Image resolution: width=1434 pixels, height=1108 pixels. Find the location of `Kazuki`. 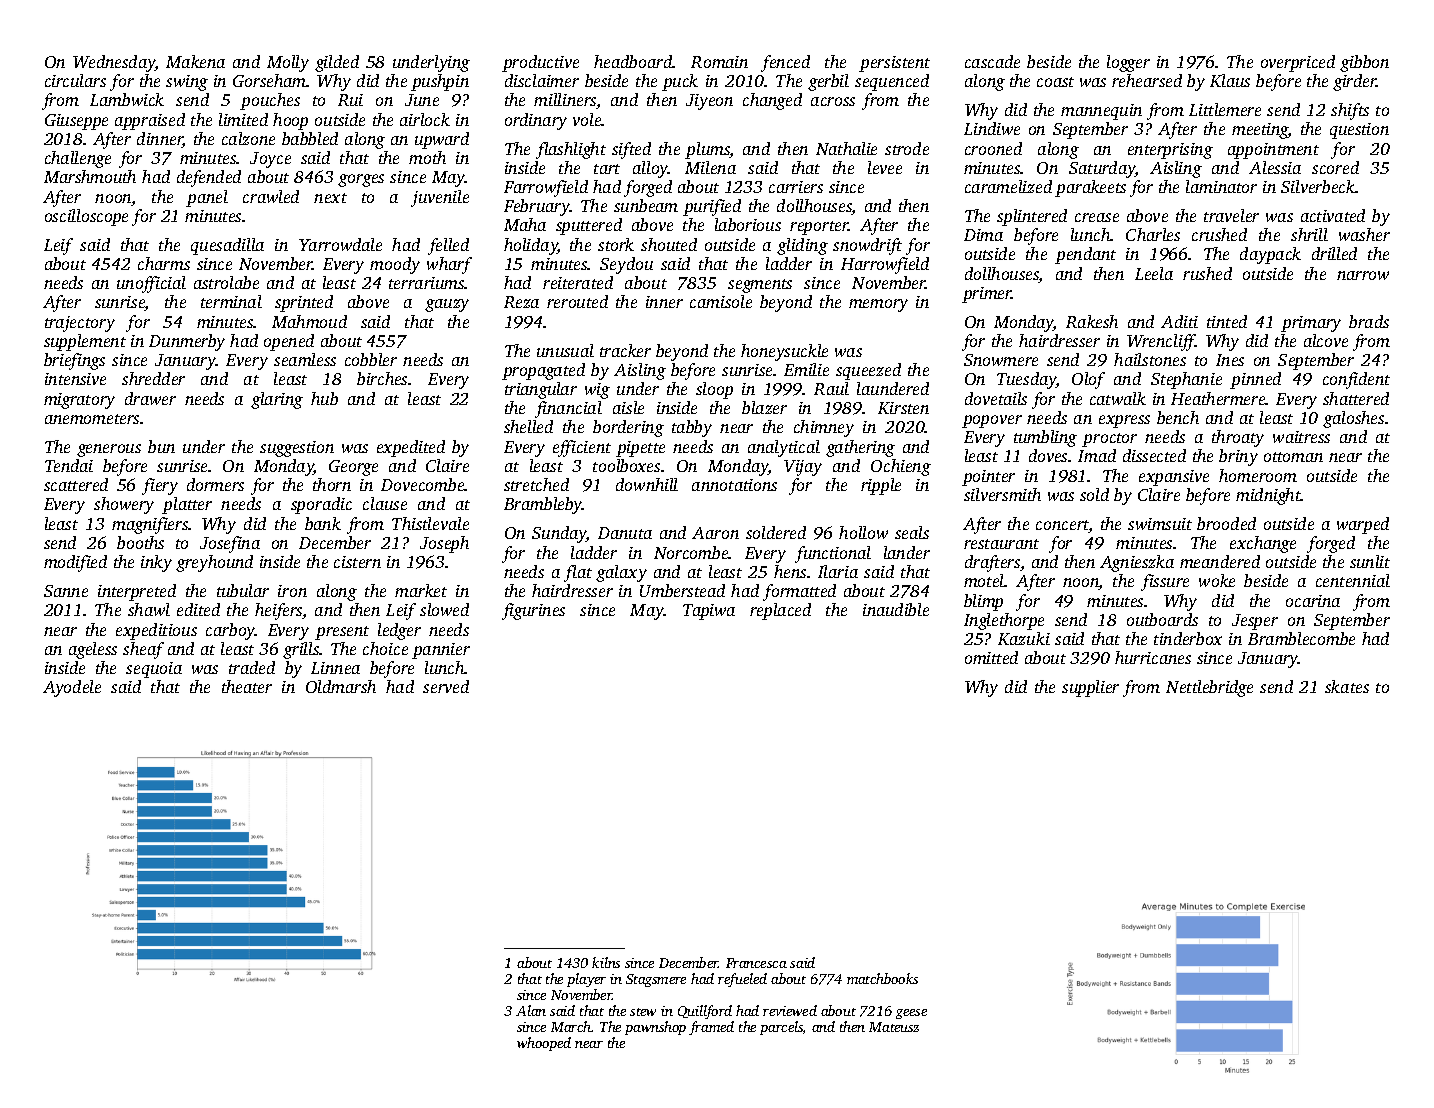

Kazuki is located at coordinates (1024, 638).
